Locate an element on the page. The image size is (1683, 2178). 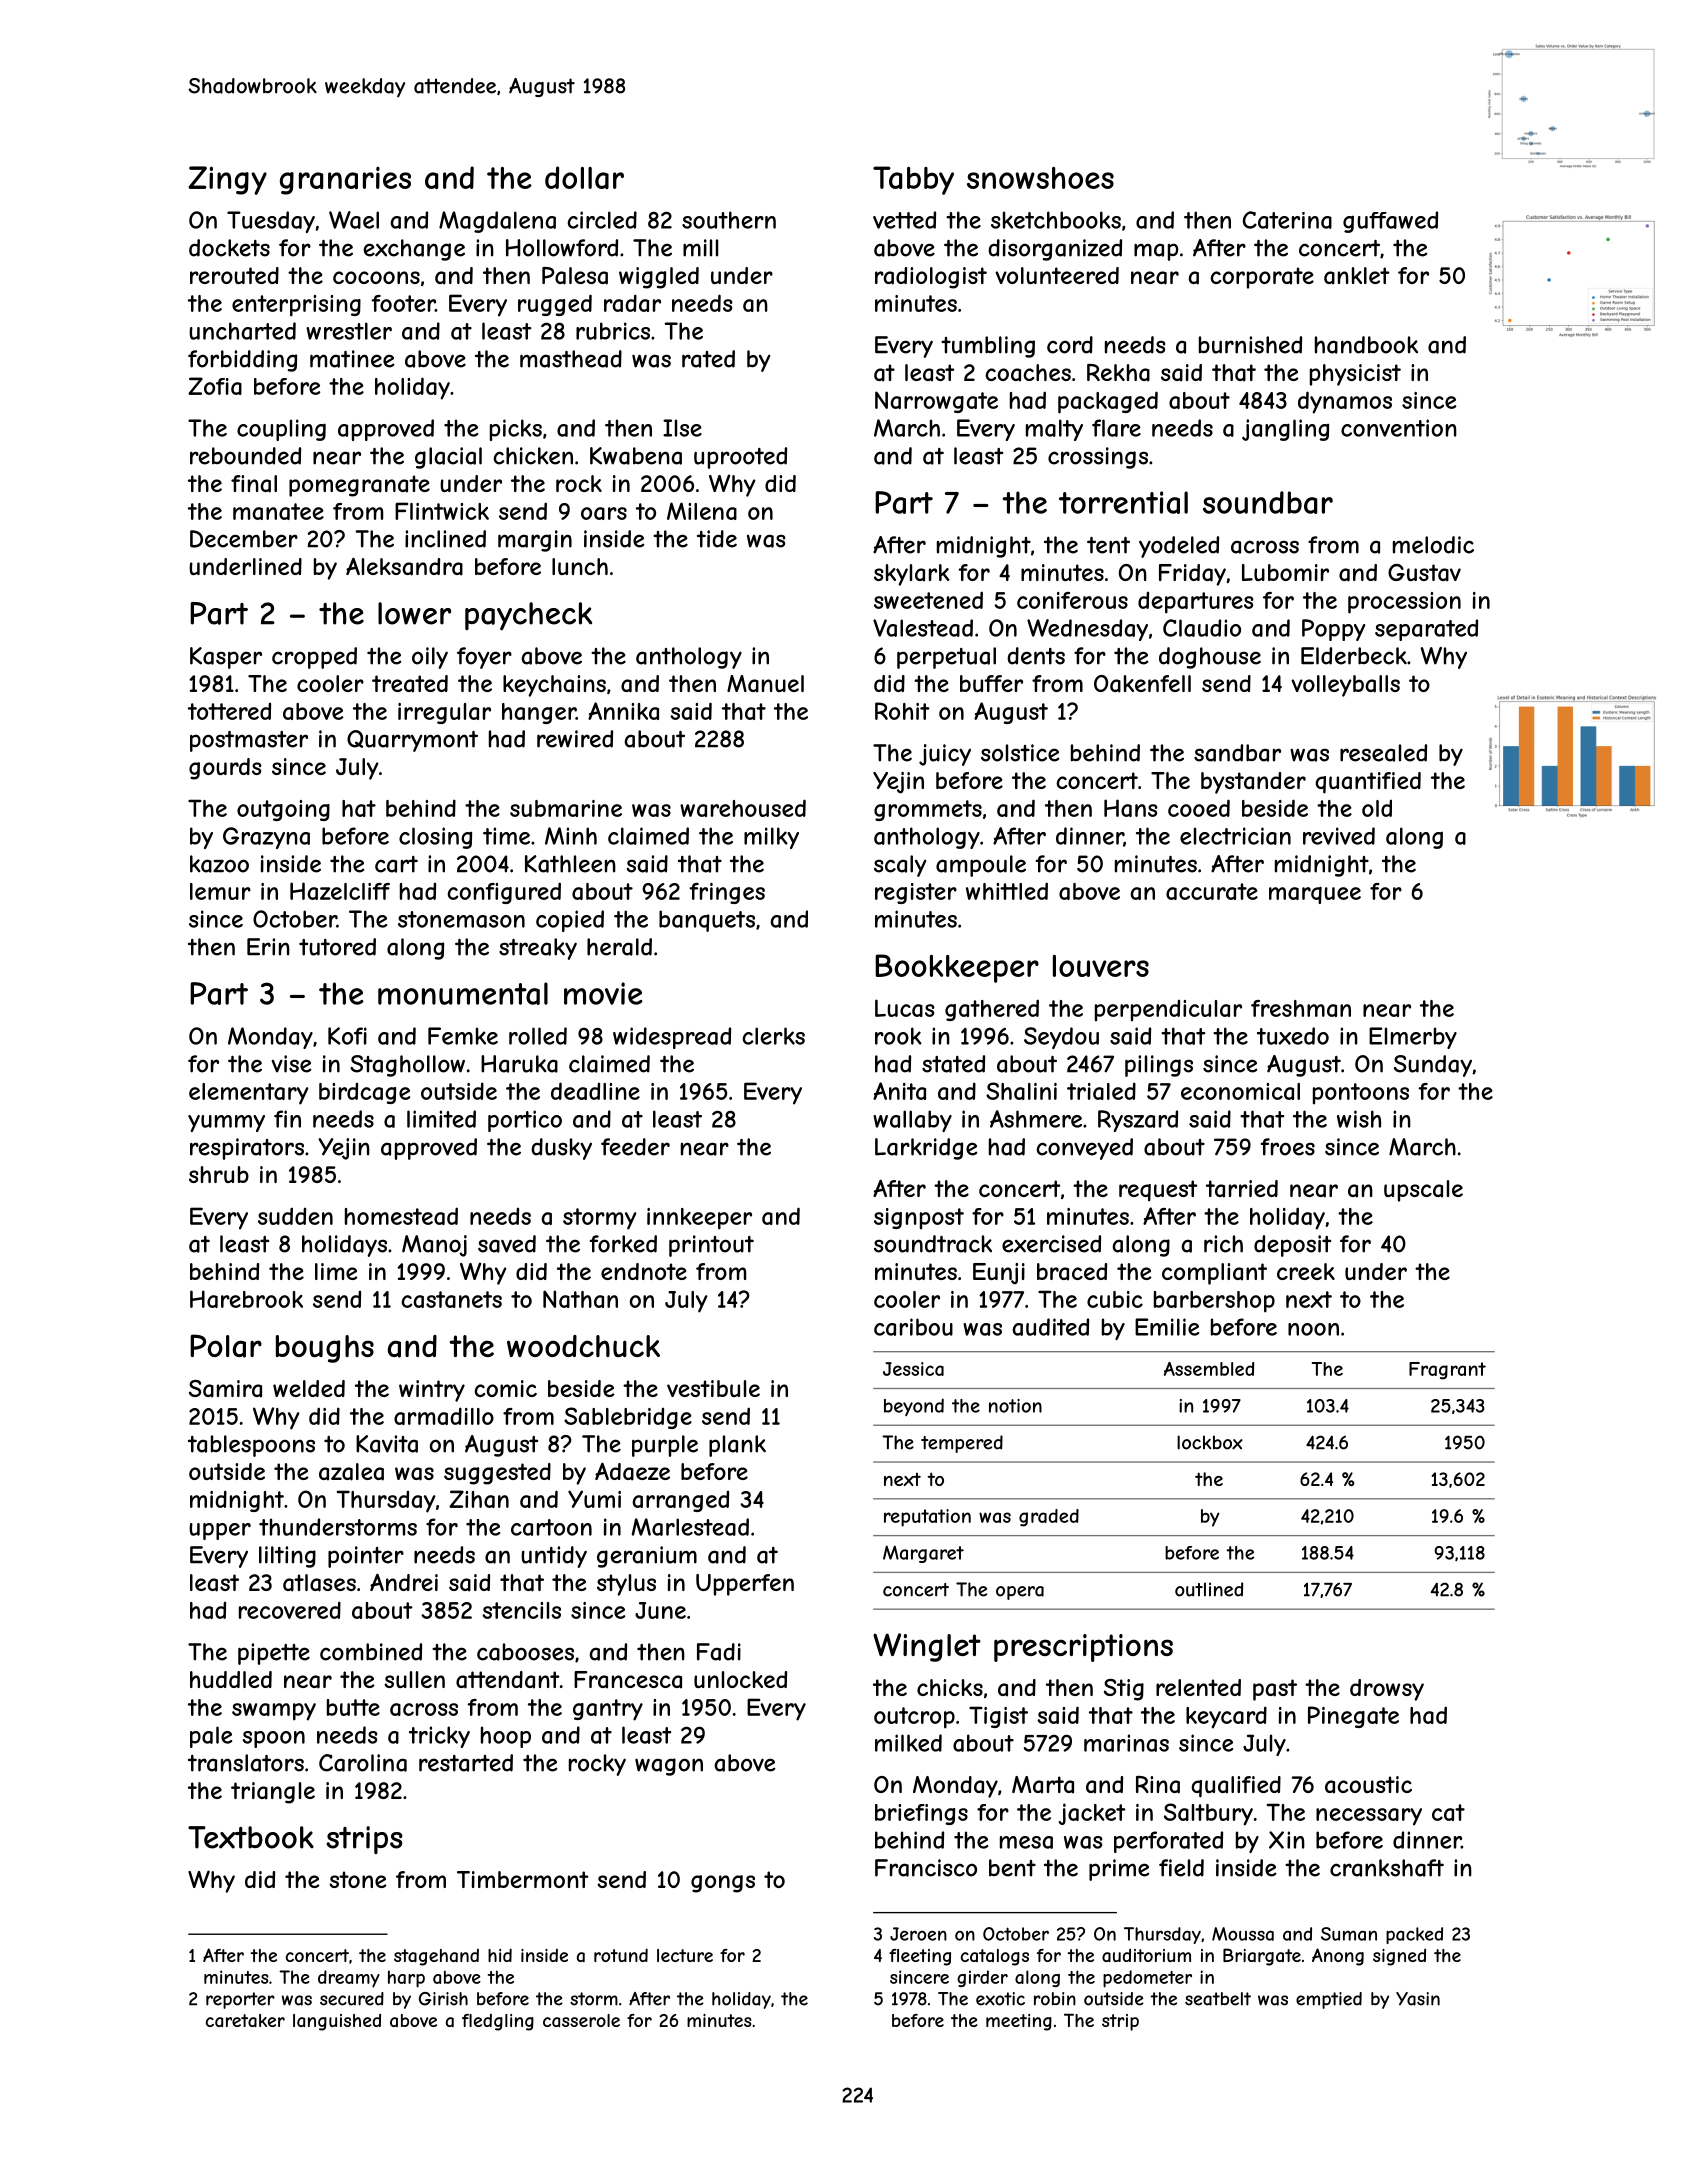
lemur is located at coordinates (220, 891).
